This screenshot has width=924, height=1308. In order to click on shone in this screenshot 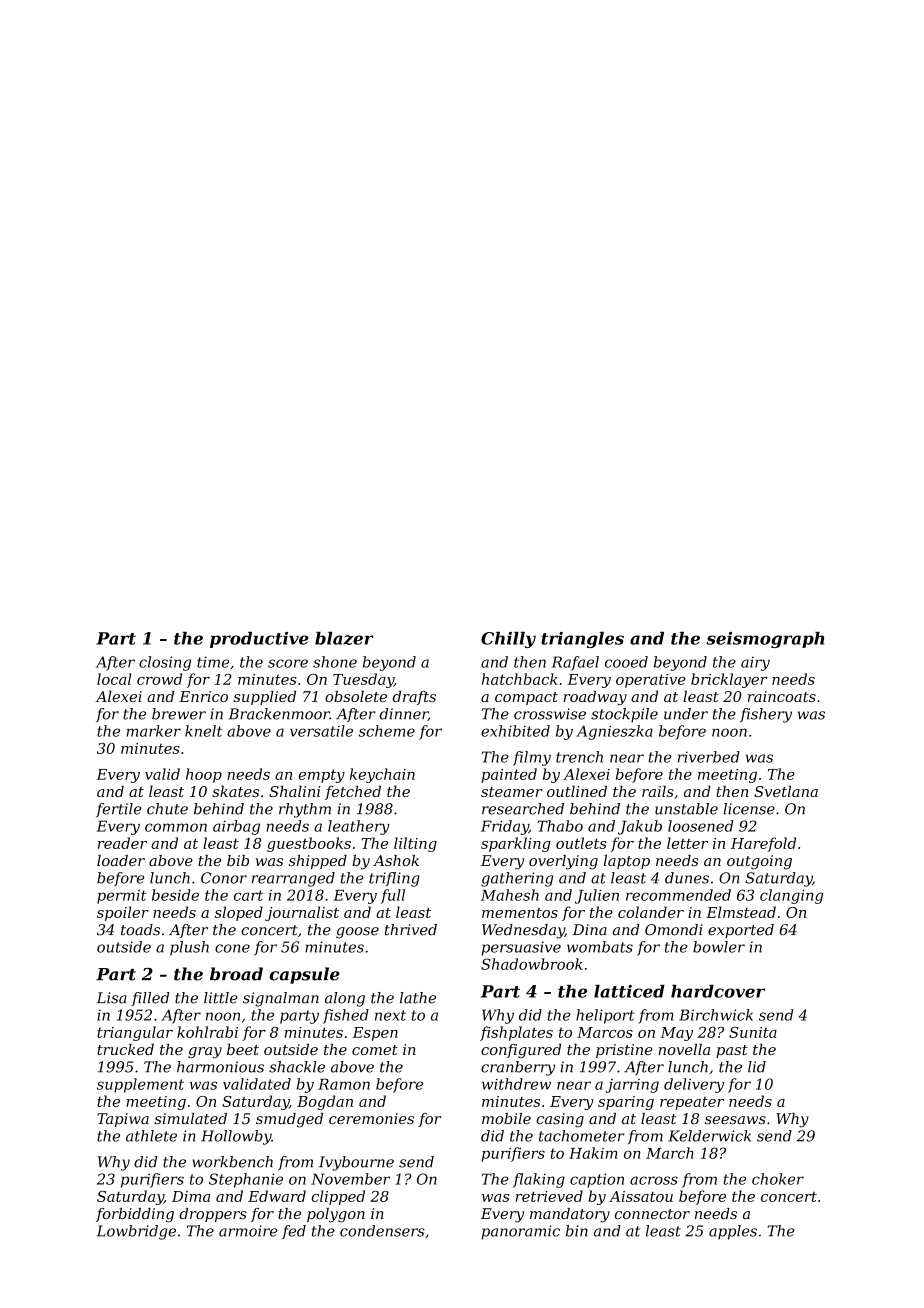, I will do `click(335, 662)`.
